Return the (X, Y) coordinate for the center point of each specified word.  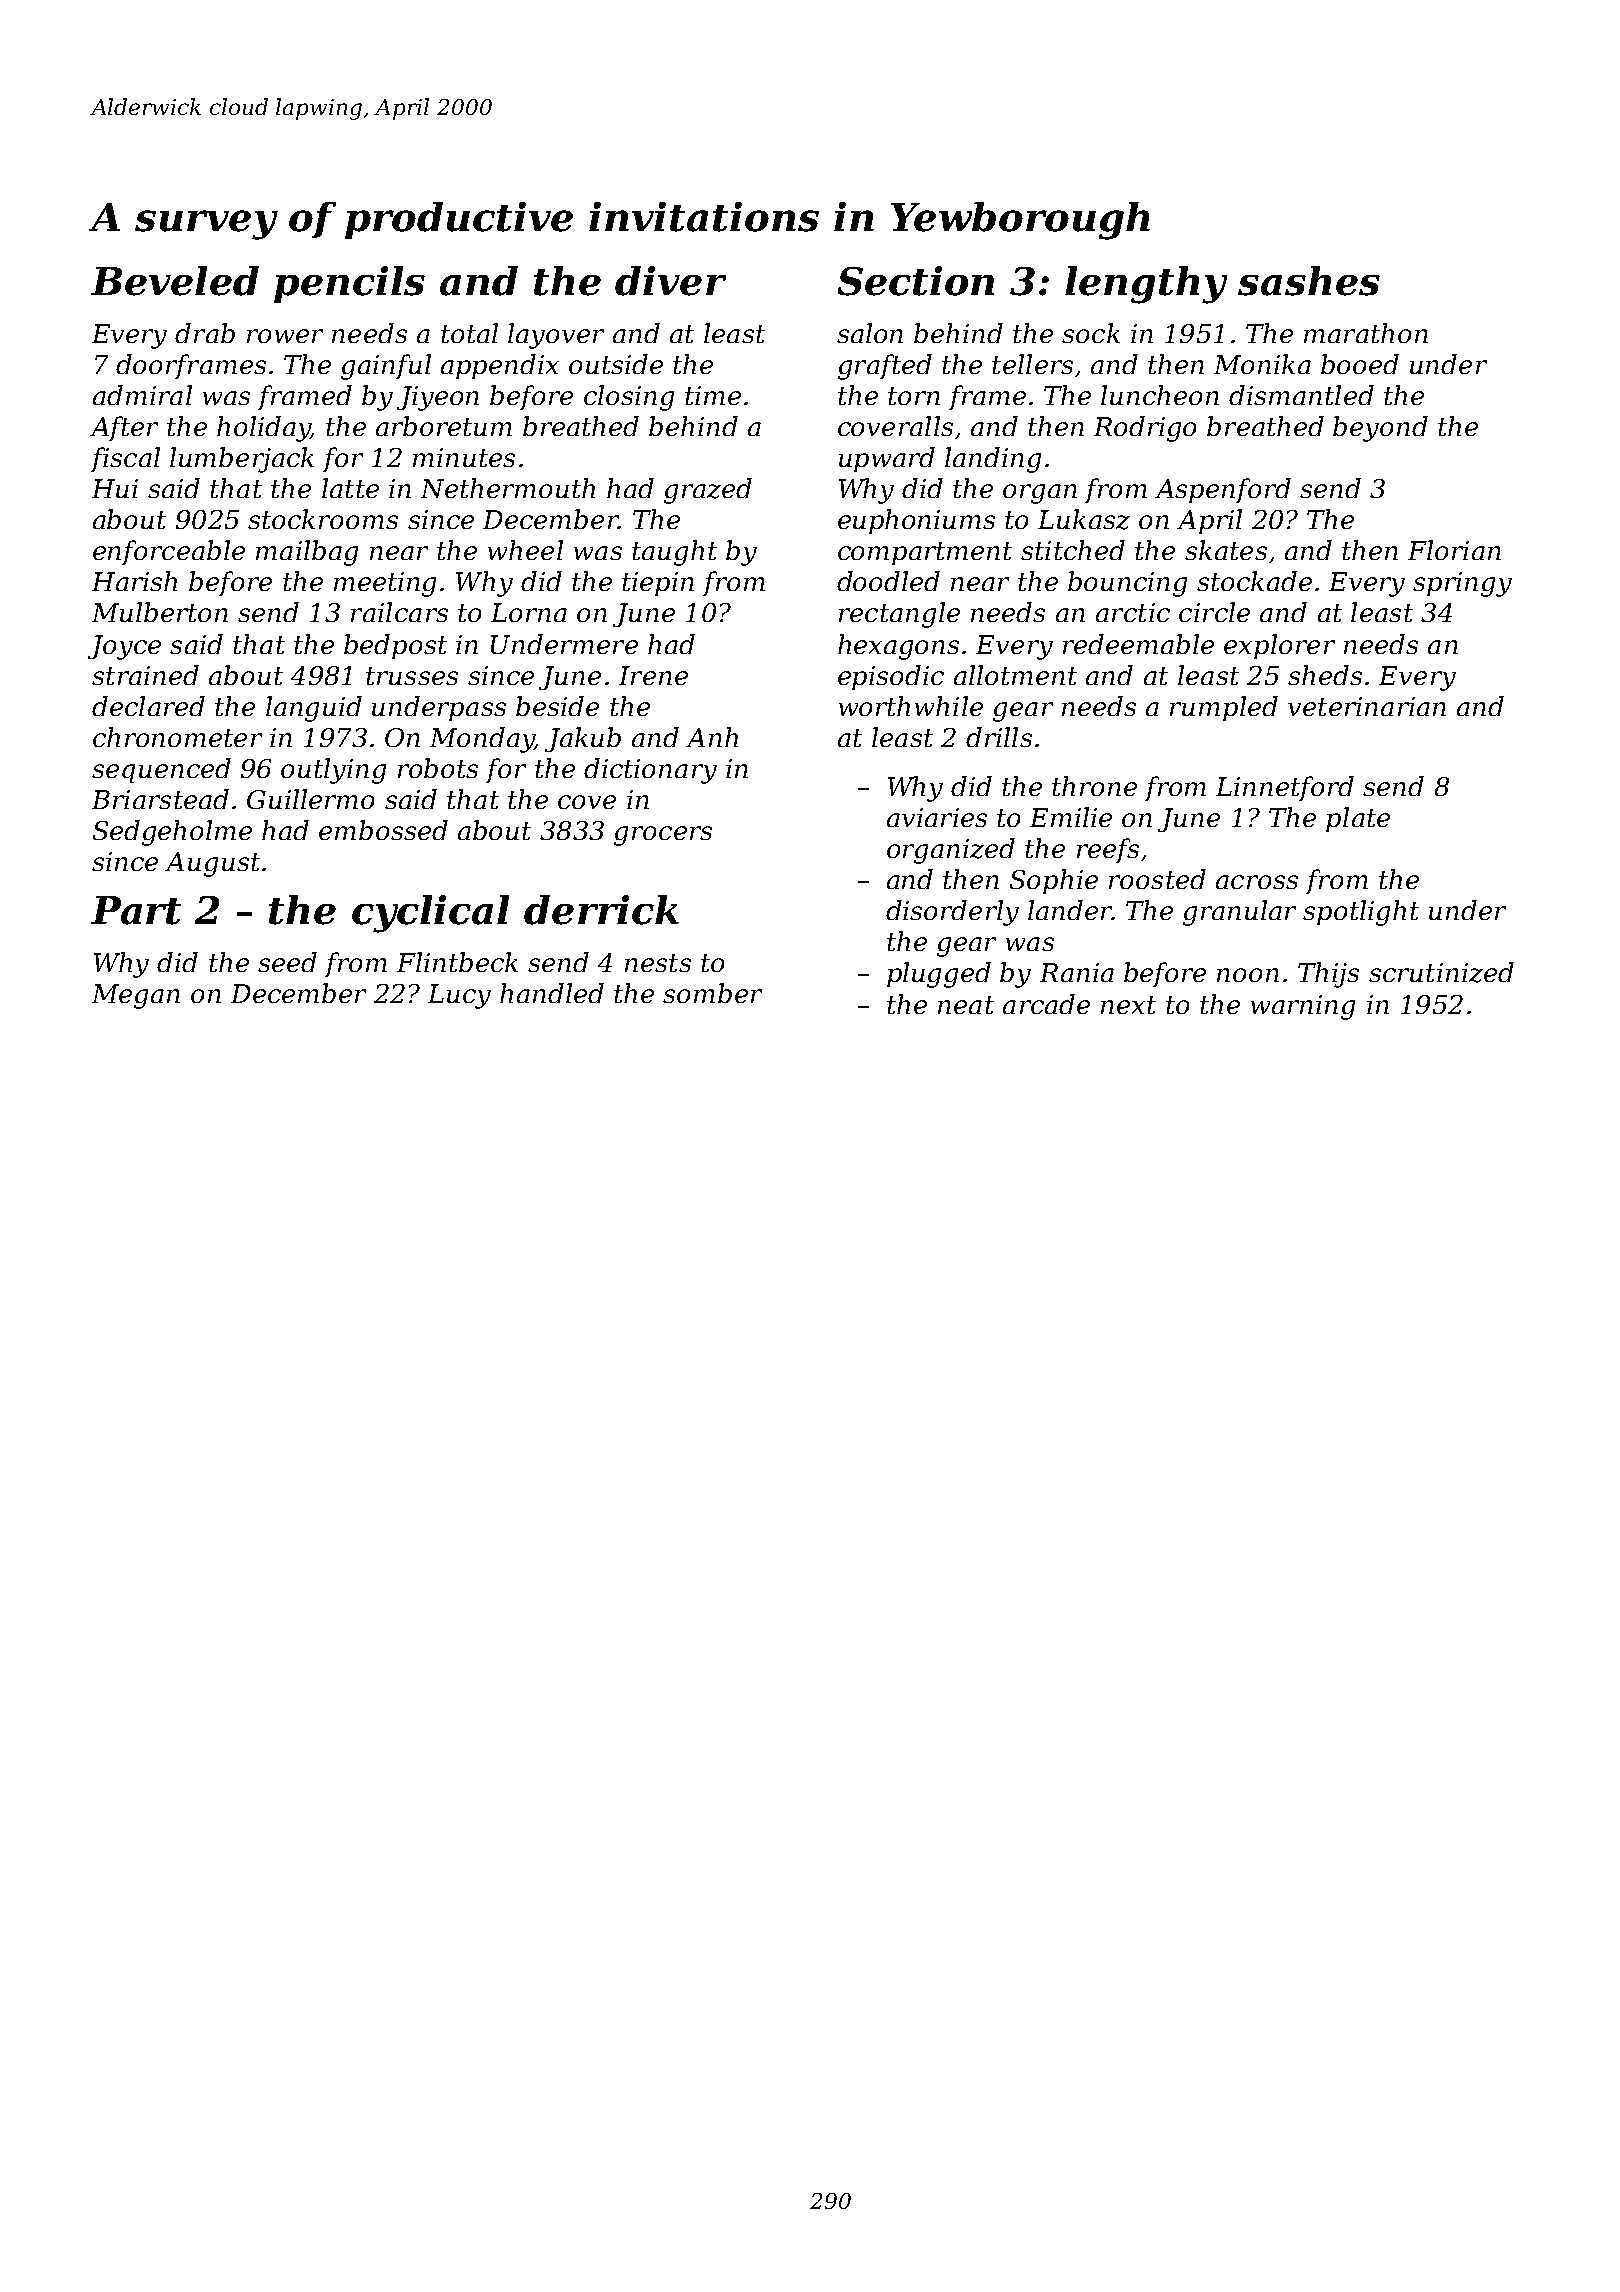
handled (552, 993)
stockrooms (323, 519)
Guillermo (310, 799)
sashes (1309, 281)
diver (670, 281)
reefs (1108, 850)
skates (1226, 550)
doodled (888, 581)
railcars (399, 612)
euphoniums (916, 521)
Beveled (175, 281)
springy (1462, 584)
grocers (663, 836)
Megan (136, 996)
